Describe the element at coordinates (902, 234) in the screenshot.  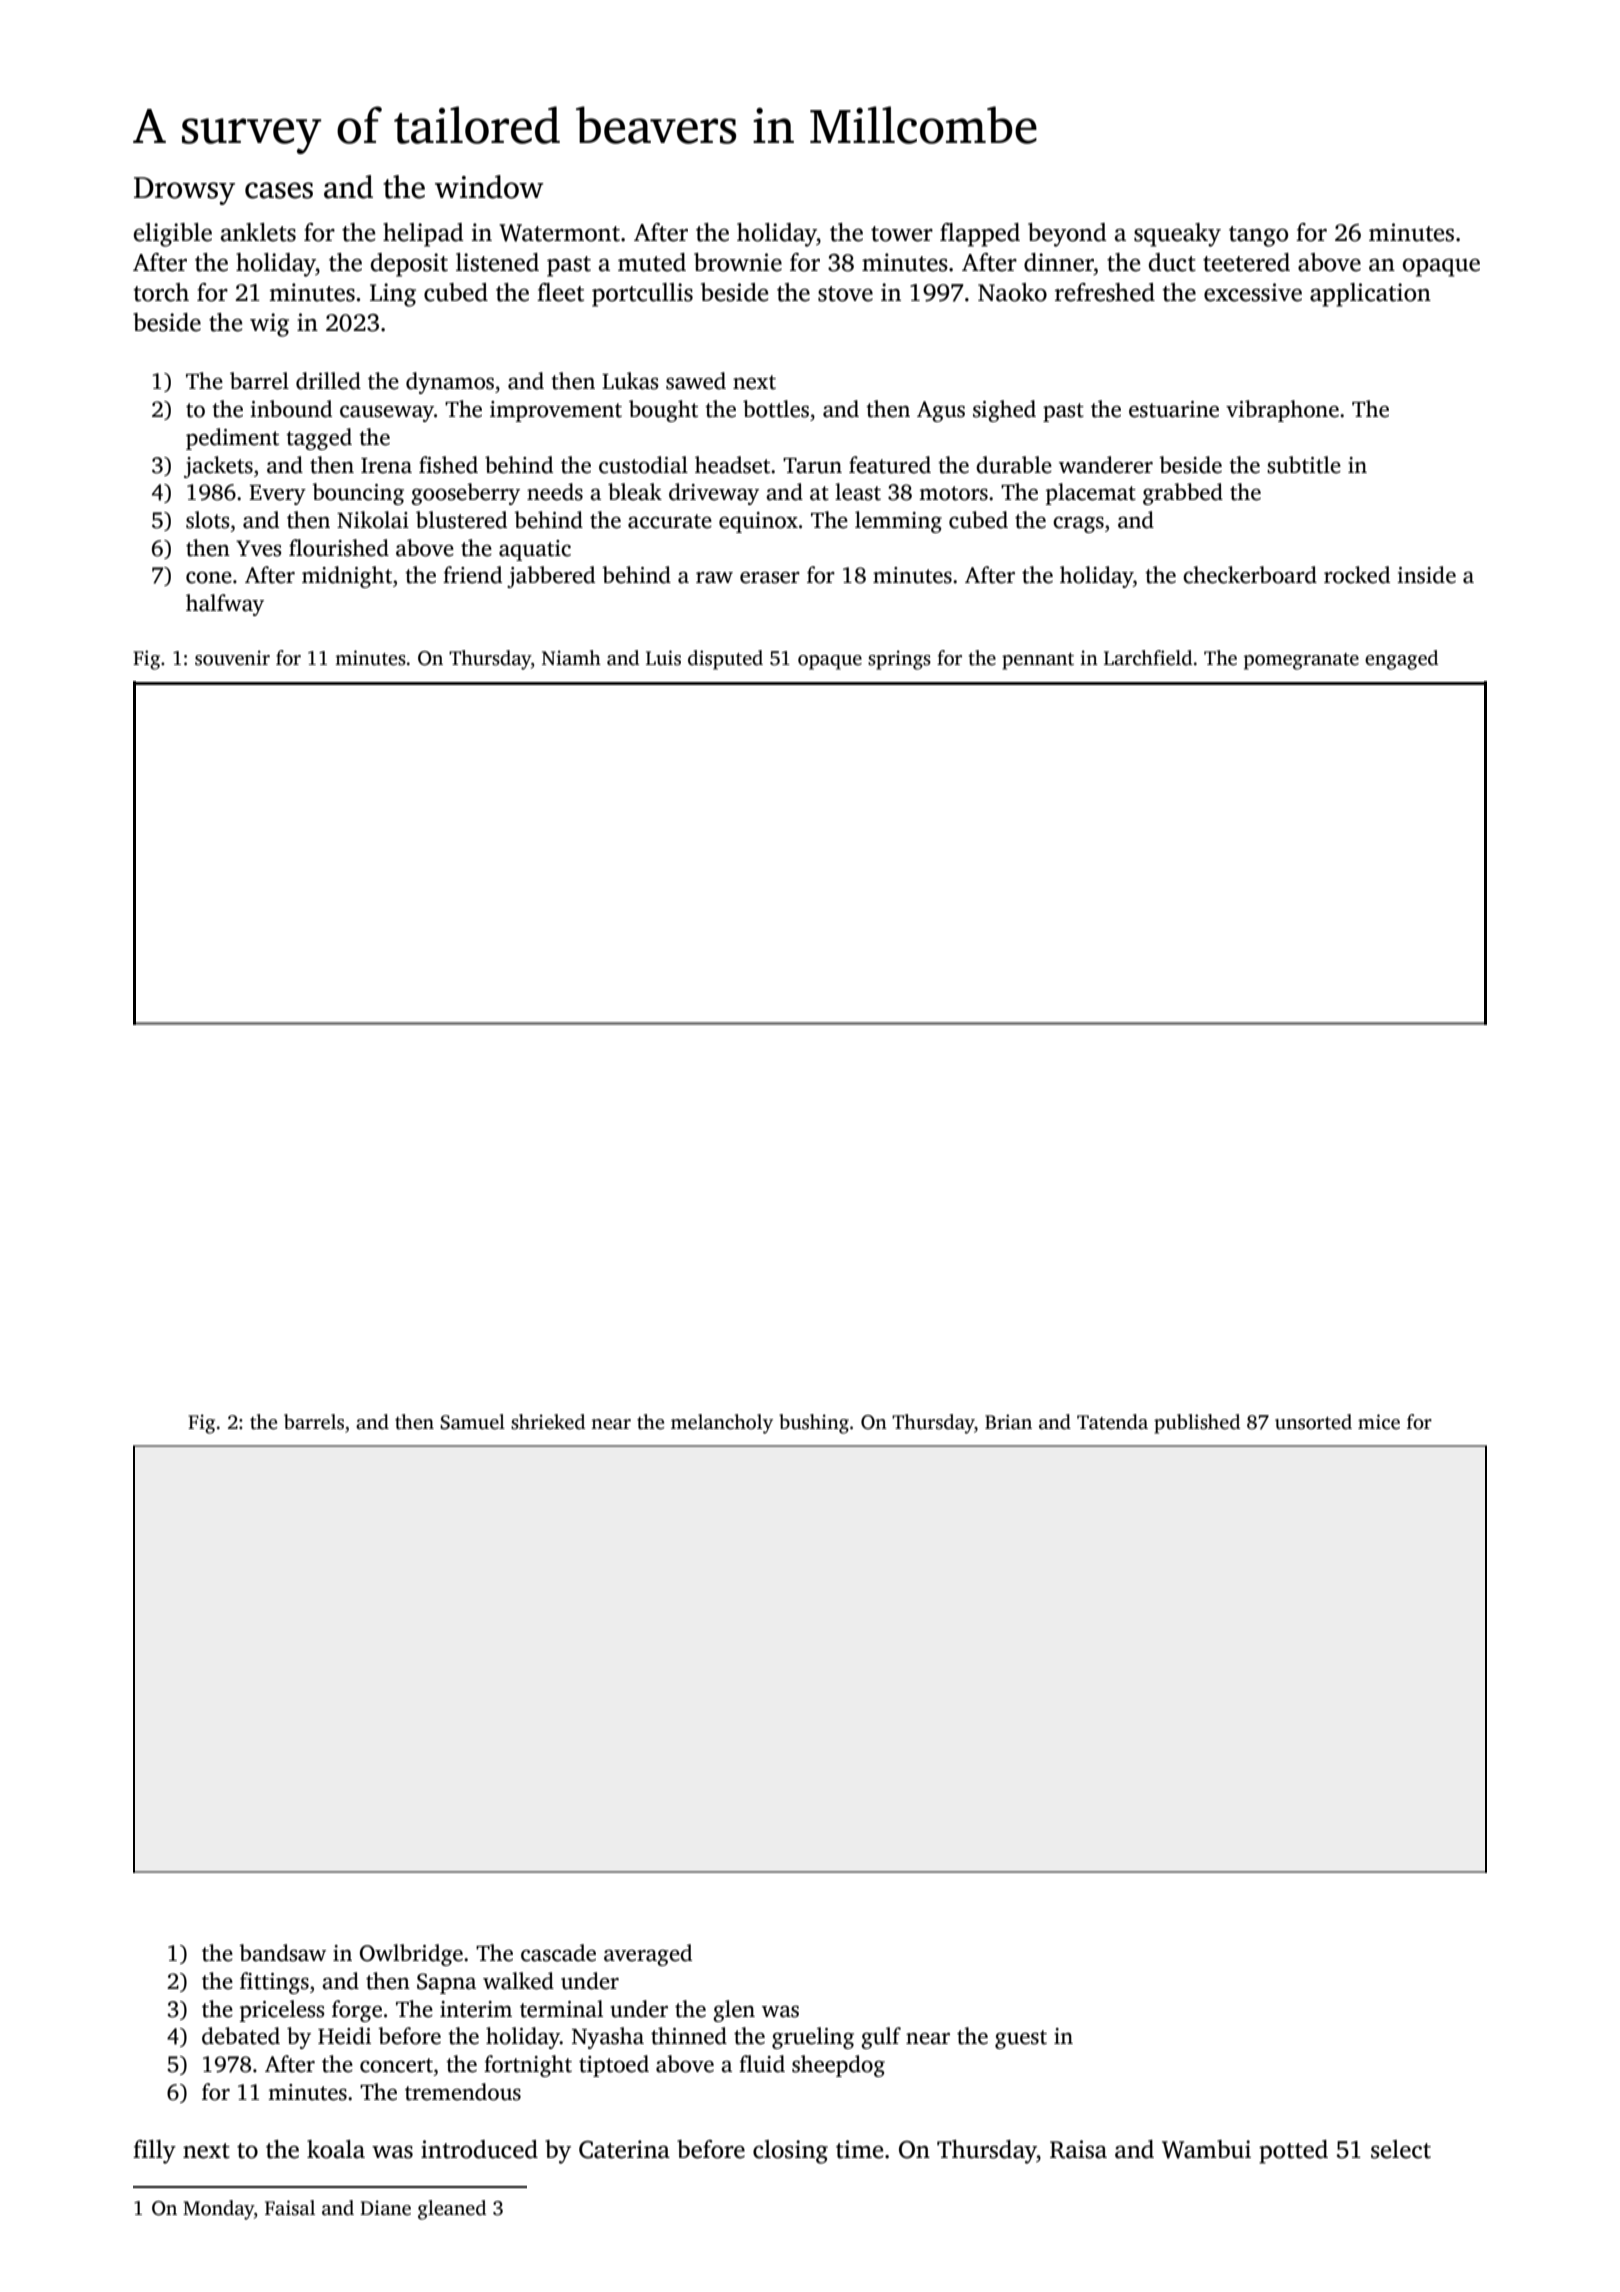
I see `tower` at that location.
